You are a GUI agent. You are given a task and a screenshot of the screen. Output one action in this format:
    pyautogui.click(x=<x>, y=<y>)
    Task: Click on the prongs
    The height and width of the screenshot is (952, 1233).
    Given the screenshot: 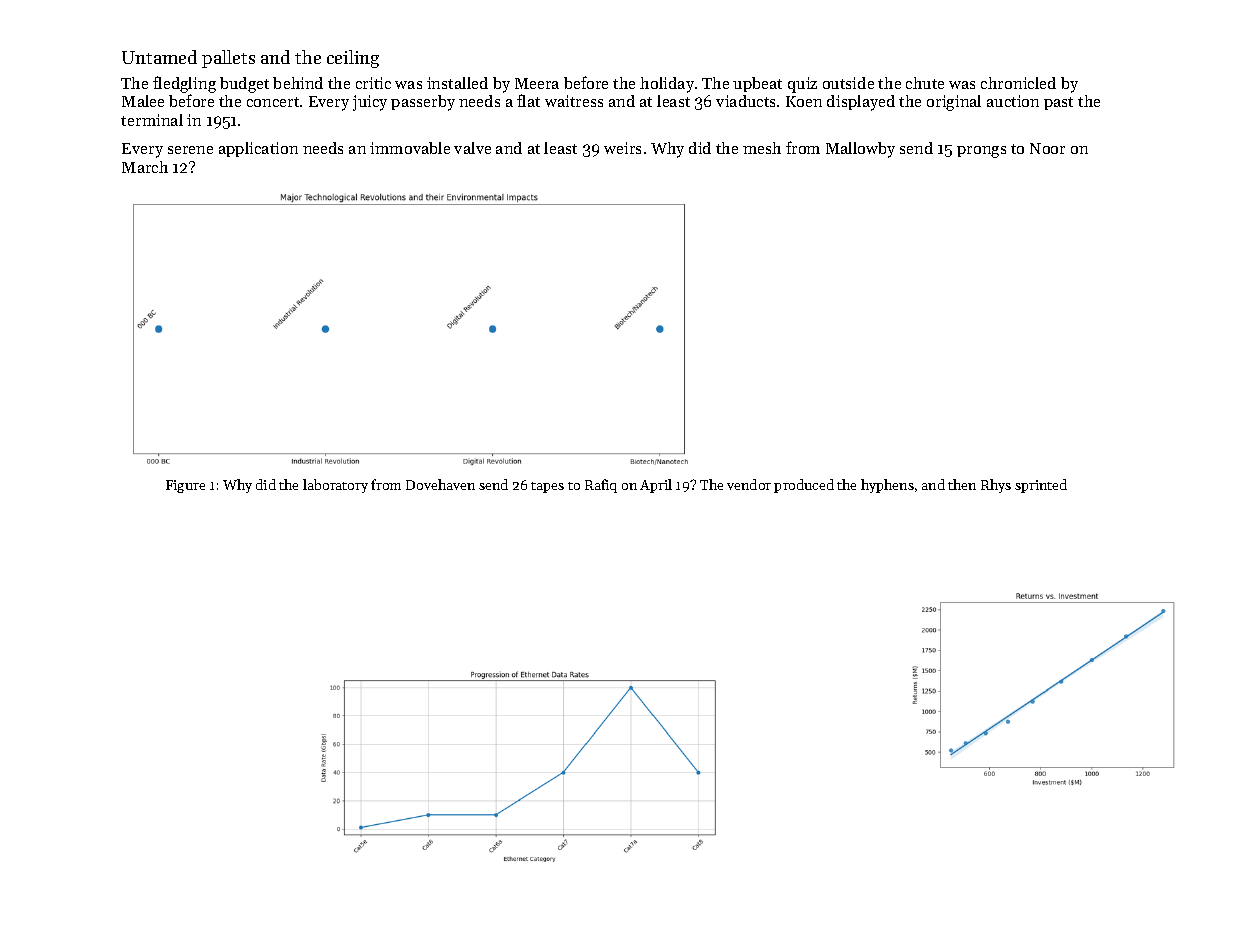 What is the action you would take?
    pyautogui.click(x=981, y=152)
